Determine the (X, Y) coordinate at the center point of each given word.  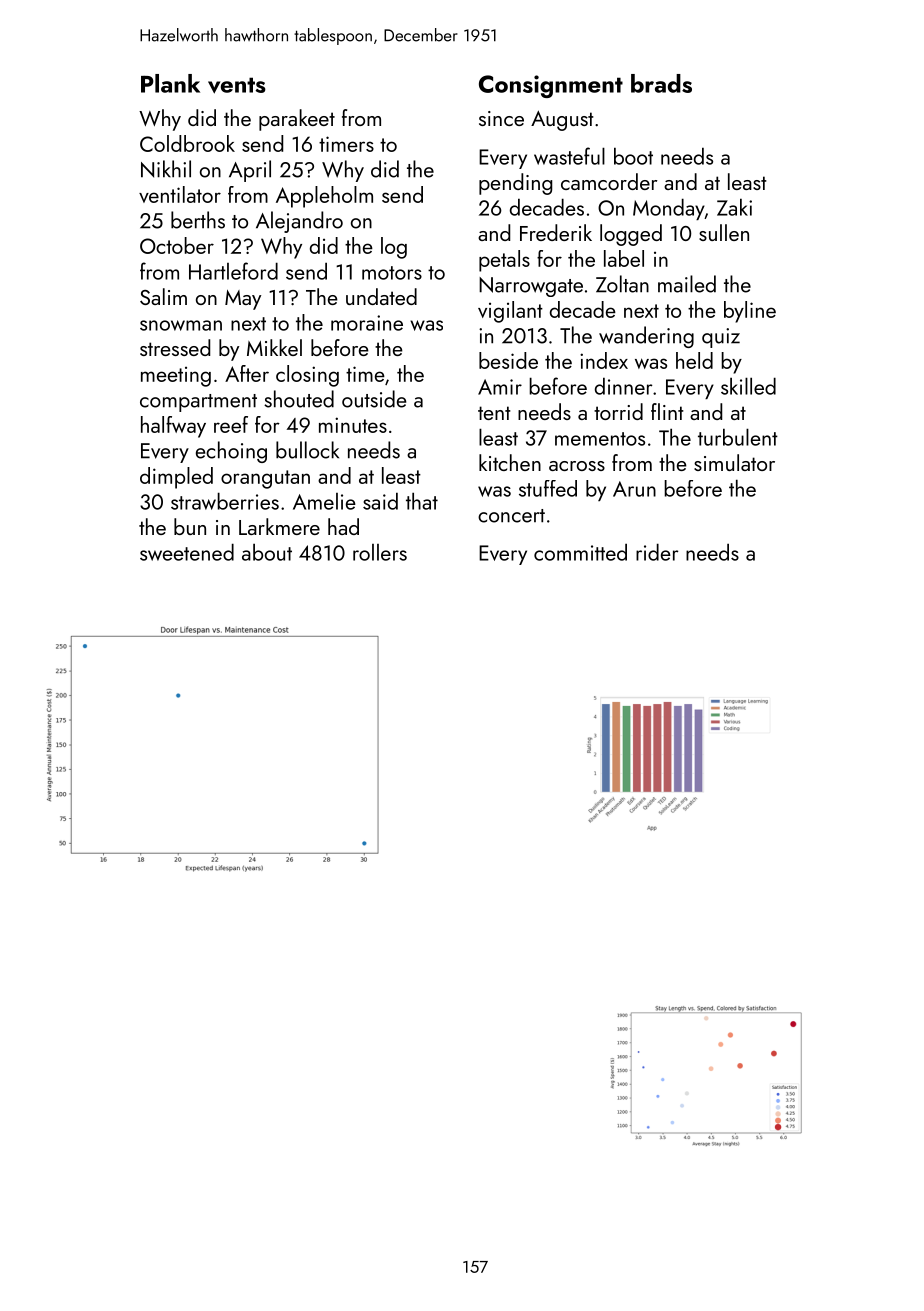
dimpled (176, 478)
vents (237, 85)
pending (515, 184)
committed (580, 552)
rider (657, 552)
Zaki (734, 207)
